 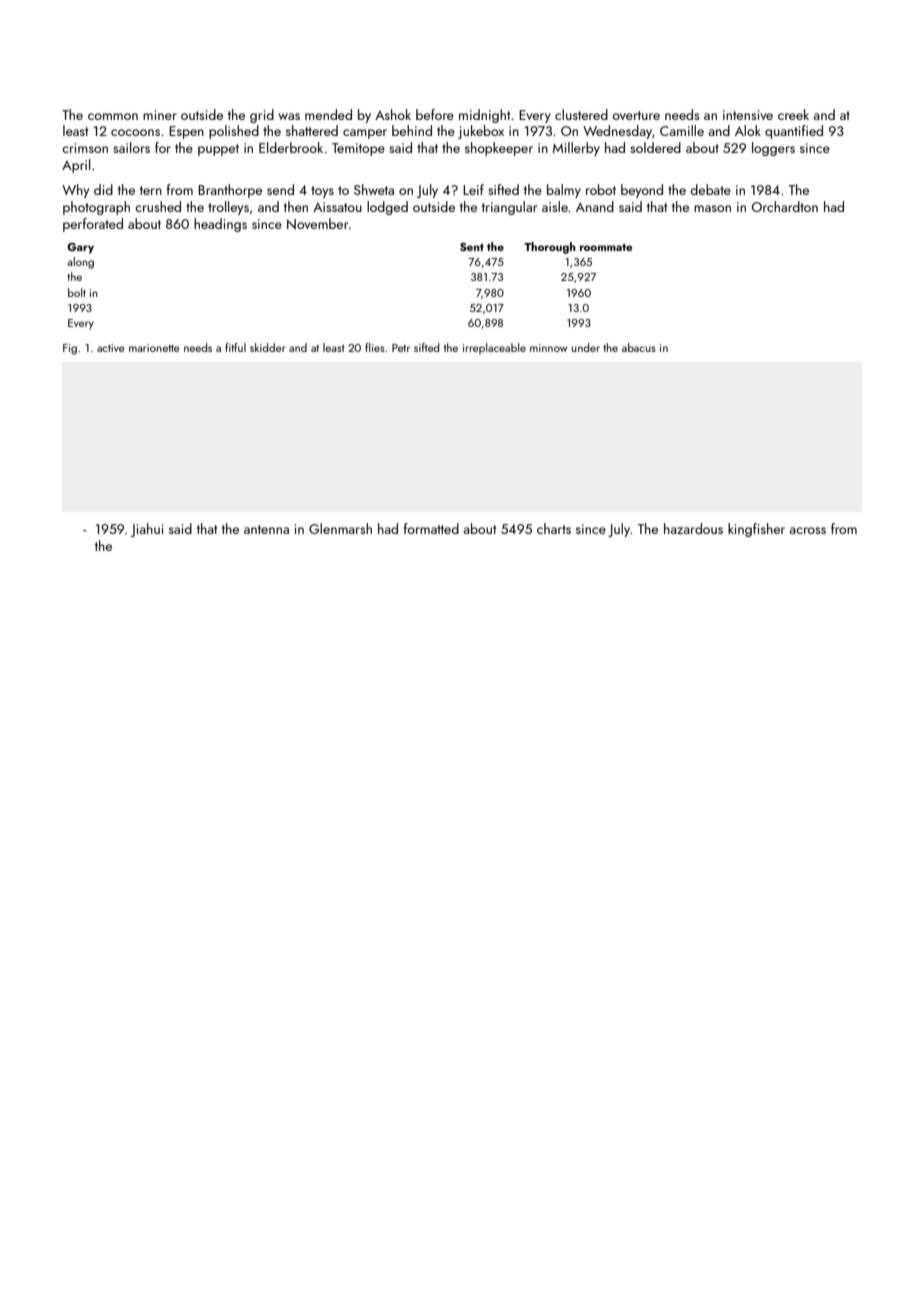 What do you see at coordinates (77, 292) in the page?
I see `bolt` at bounding box center [77, 292].
